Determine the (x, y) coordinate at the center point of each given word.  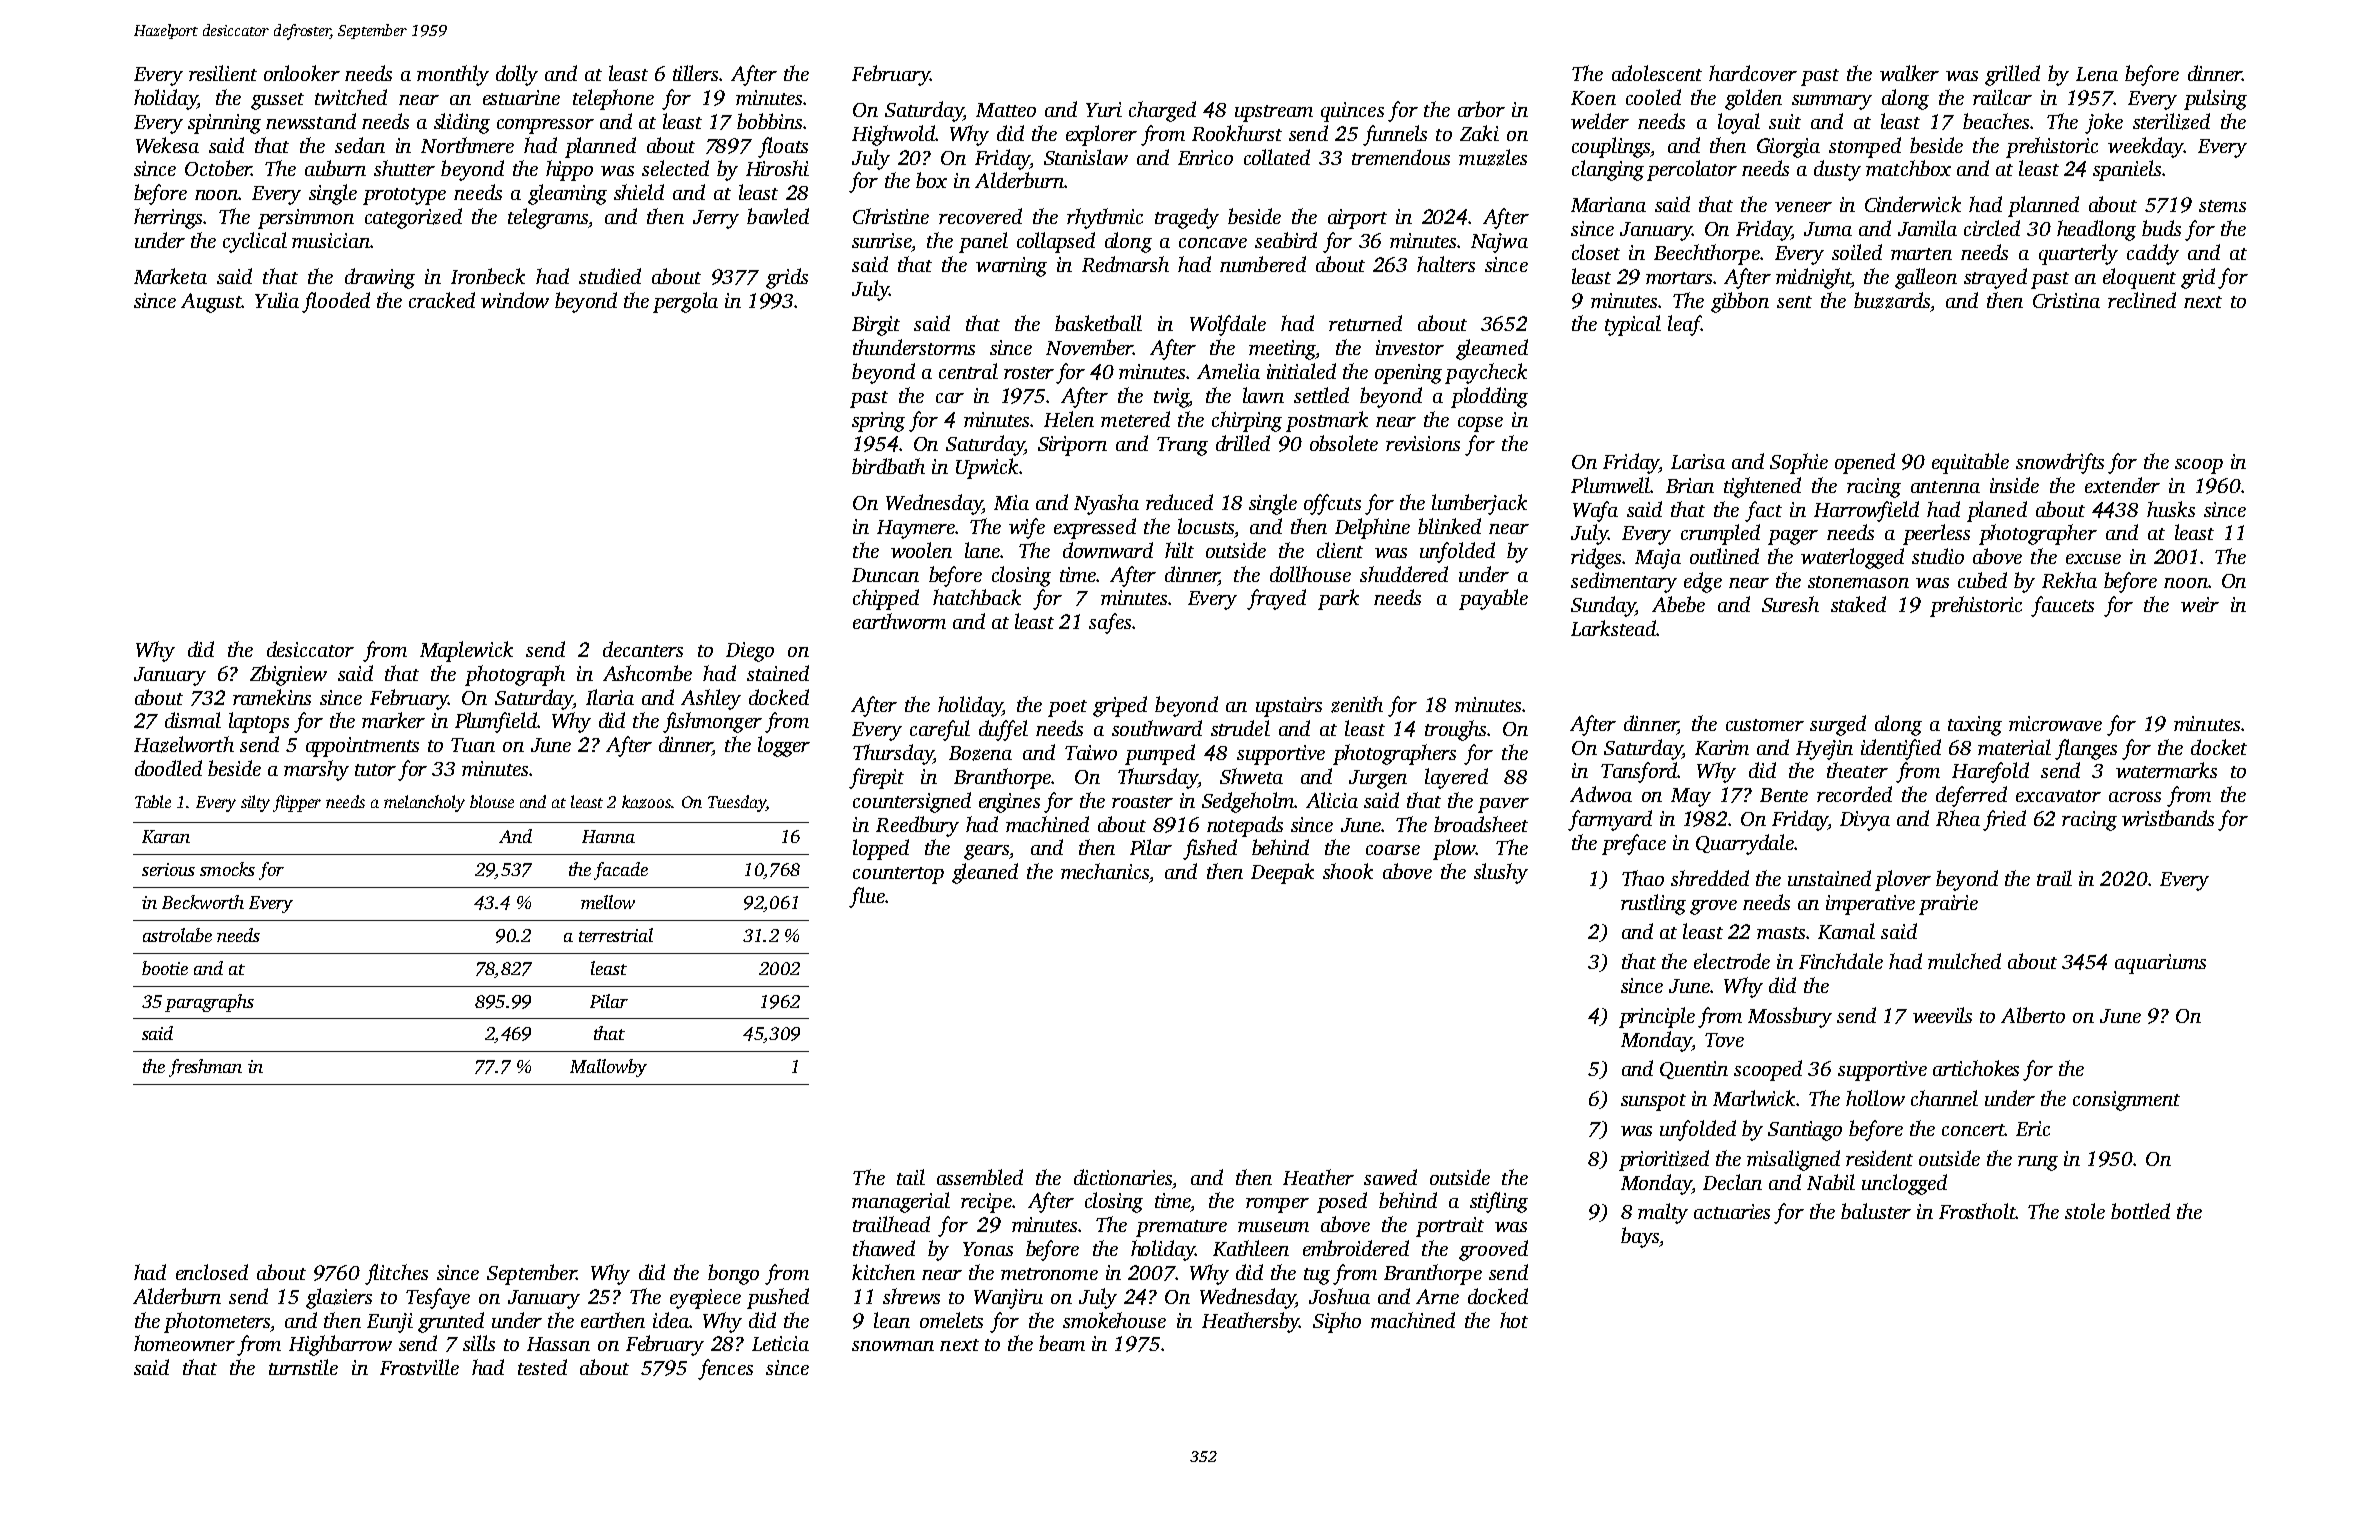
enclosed (212, 1272)
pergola (685, 302)
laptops (259, 722)
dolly (517, 75)
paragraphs (209, 1003)
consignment (2126, 1101)
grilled (2012, 75)
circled (1992, 228)
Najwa (1499, 243)
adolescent (1657, 73)
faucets (2062, 606)
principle (1657, 1017)
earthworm (899, 621)
